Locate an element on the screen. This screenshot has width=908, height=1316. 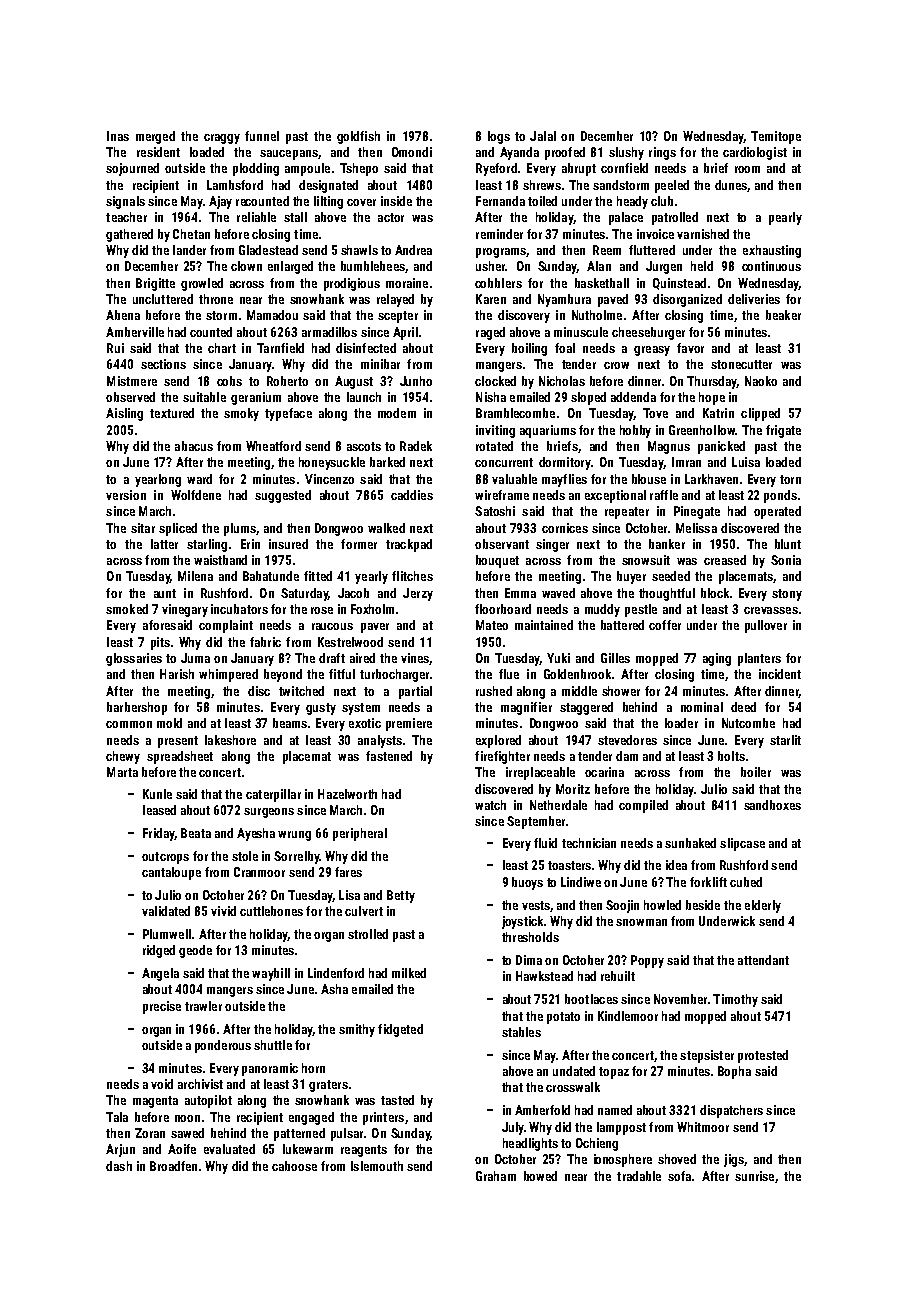
Islemouth is located at coordinates (377, 1166).
